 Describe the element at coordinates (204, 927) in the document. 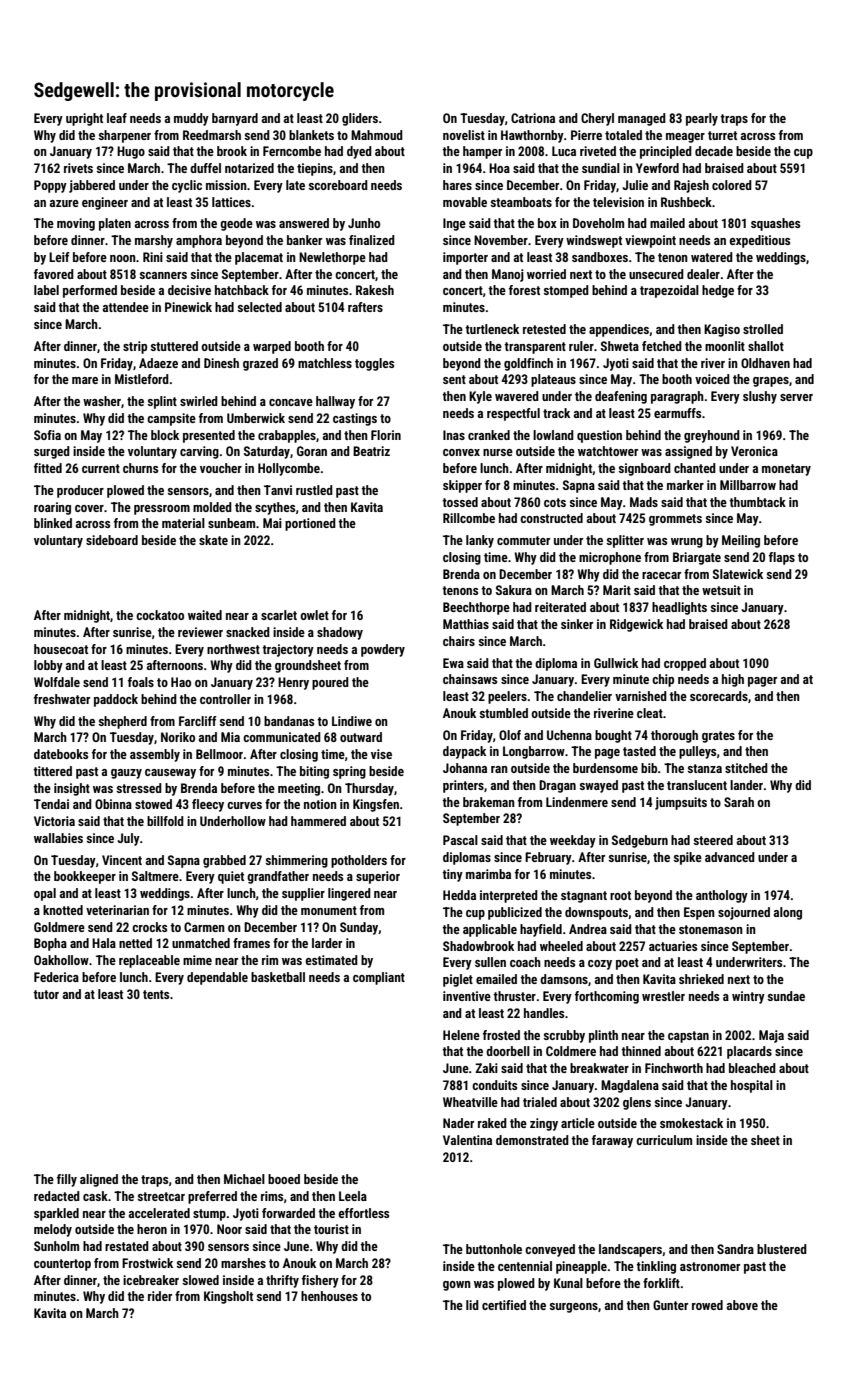

I see `Carmen` at that location.
